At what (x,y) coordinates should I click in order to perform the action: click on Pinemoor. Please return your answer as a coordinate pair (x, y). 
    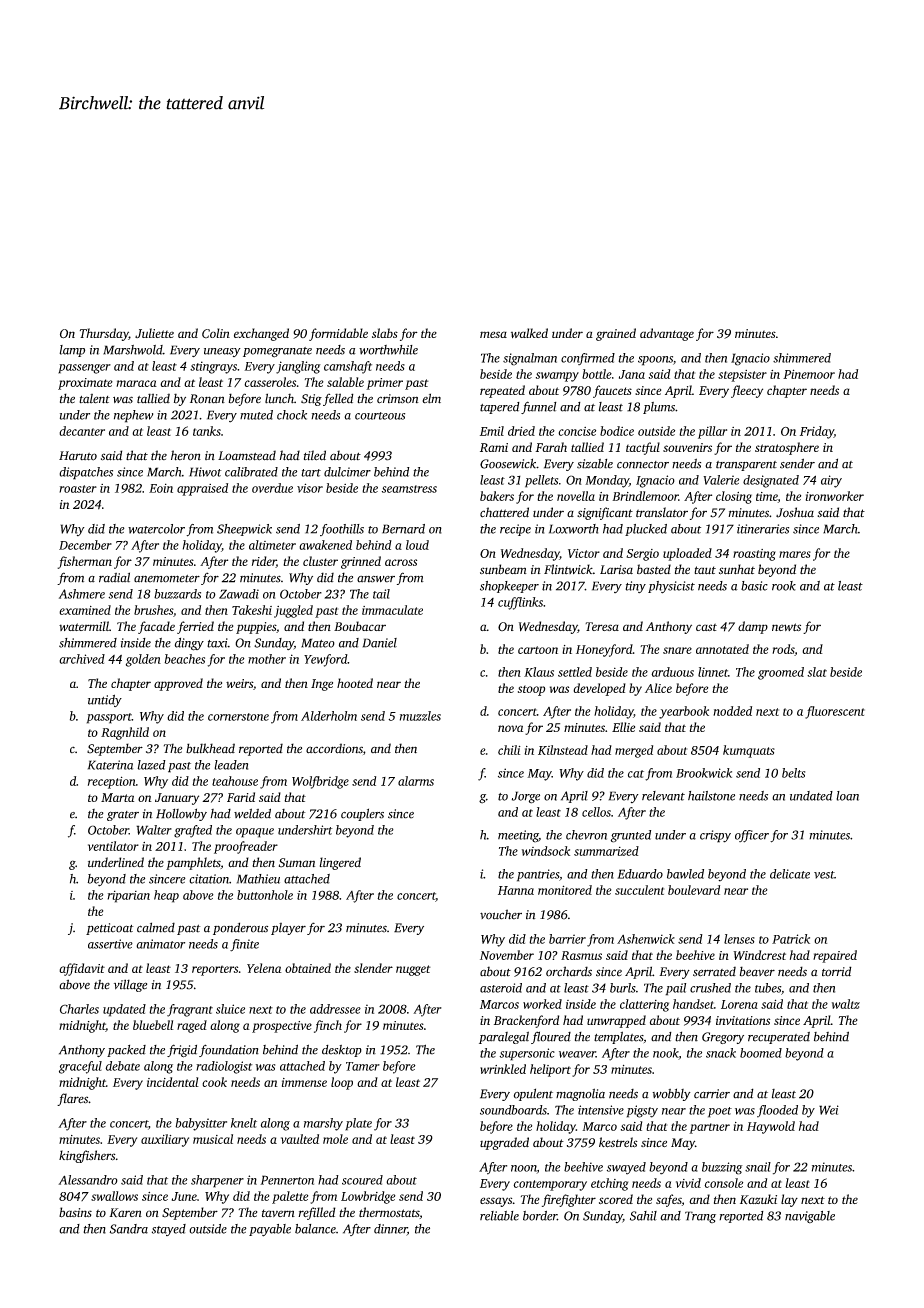
    Looking at the image, I should click on (809, 374).
